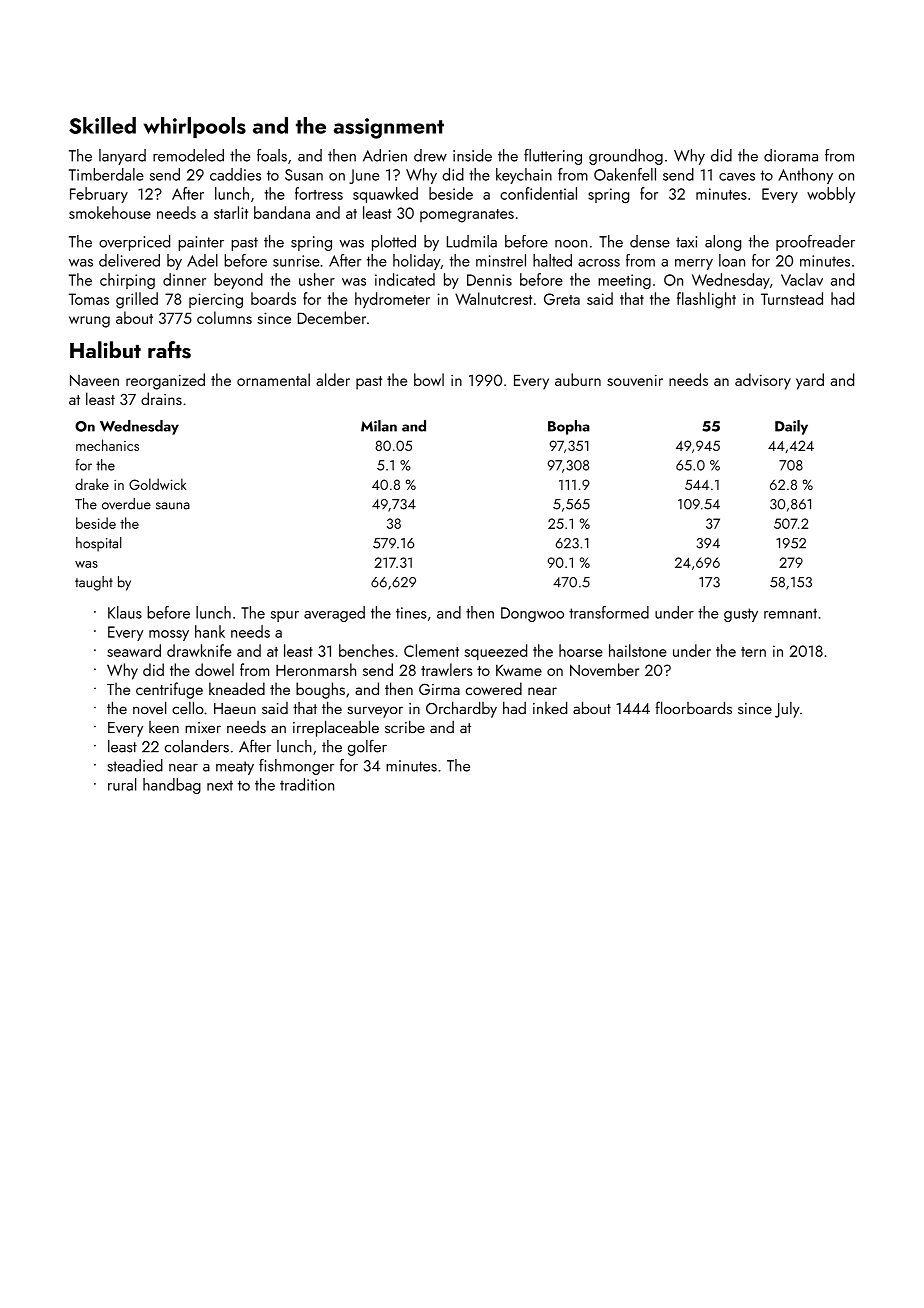 This screenshot has width=924, height=1308. What do you see at coordinates (609, 612) in the screenshot?
I see `transformed` at bounding box center [609, 612].
